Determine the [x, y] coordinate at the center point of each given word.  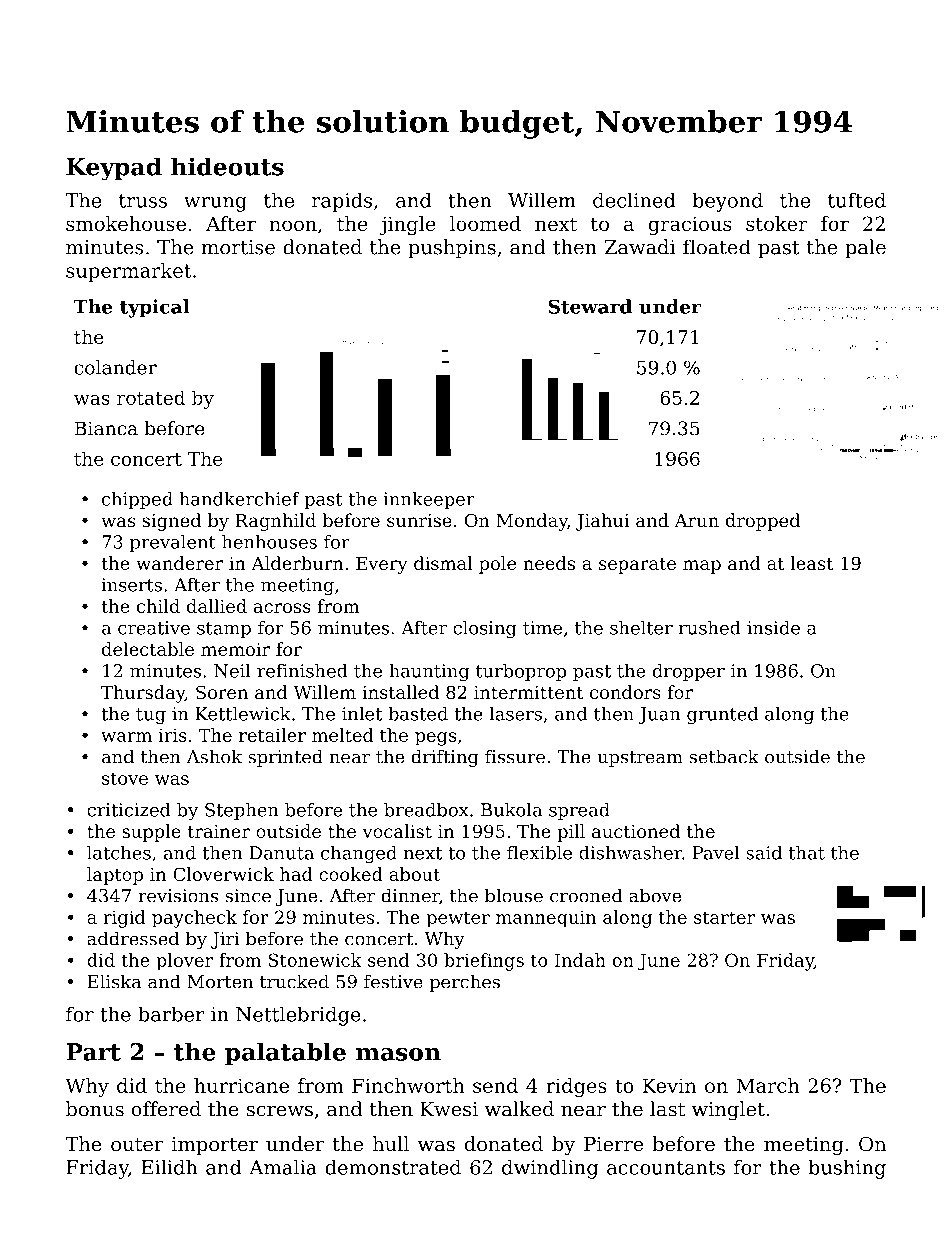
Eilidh [169, 1167]
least [811, 563]
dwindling [550, 1169]
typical [154, 308]
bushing [847, 1169]
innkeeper [429, 500]
